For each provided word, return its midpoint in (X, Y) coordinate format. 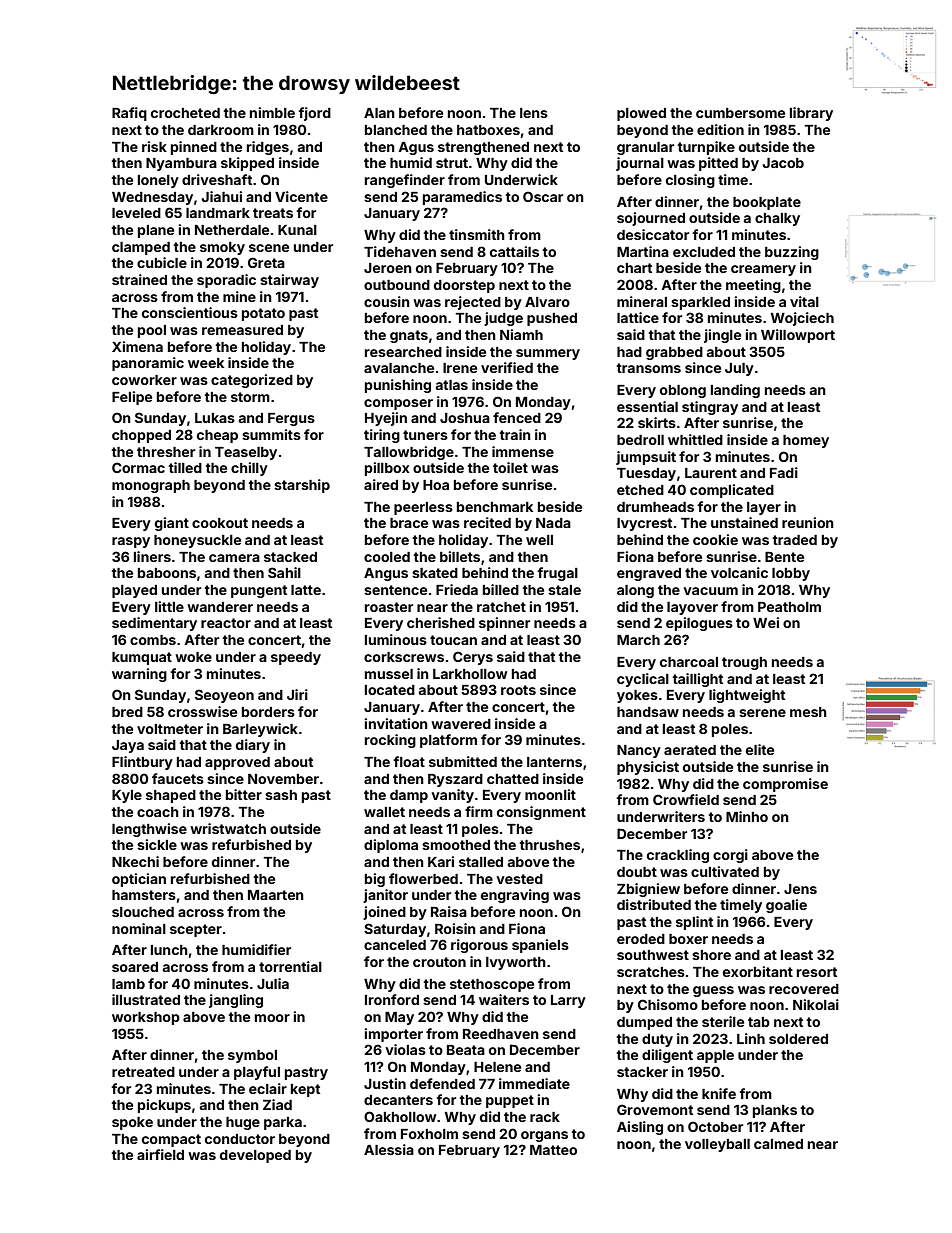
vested (519, 879)
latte (306, 590)
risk (154, 146)
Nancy (639, 751)
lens (534, 113)
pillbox (387, 469)
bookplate (767, 203)
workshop (146, 1018)
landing (735, 391)
